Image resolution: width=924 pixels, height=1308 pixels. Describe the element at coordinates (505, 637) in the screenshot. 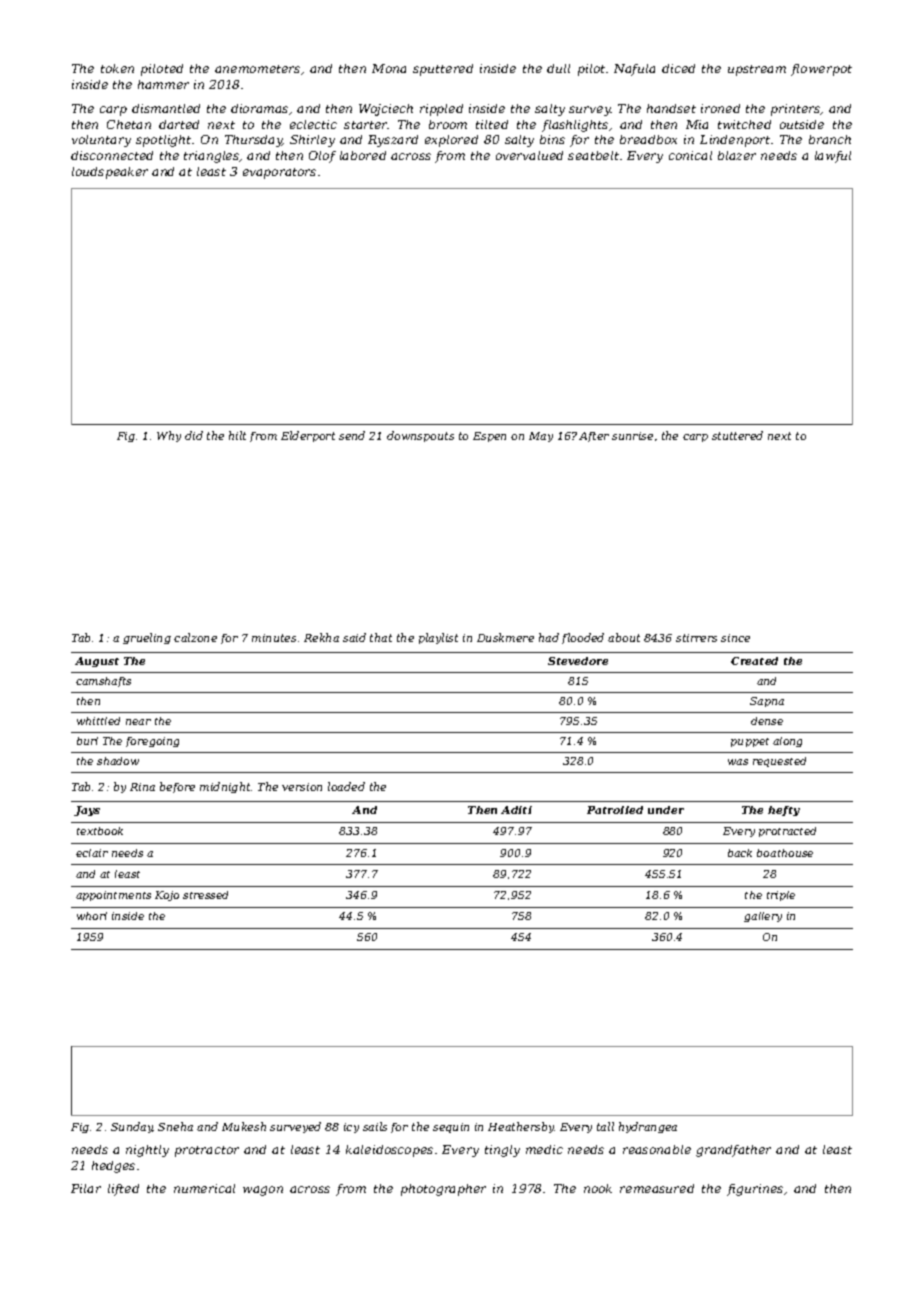

I see `Duskmere` at that location.
